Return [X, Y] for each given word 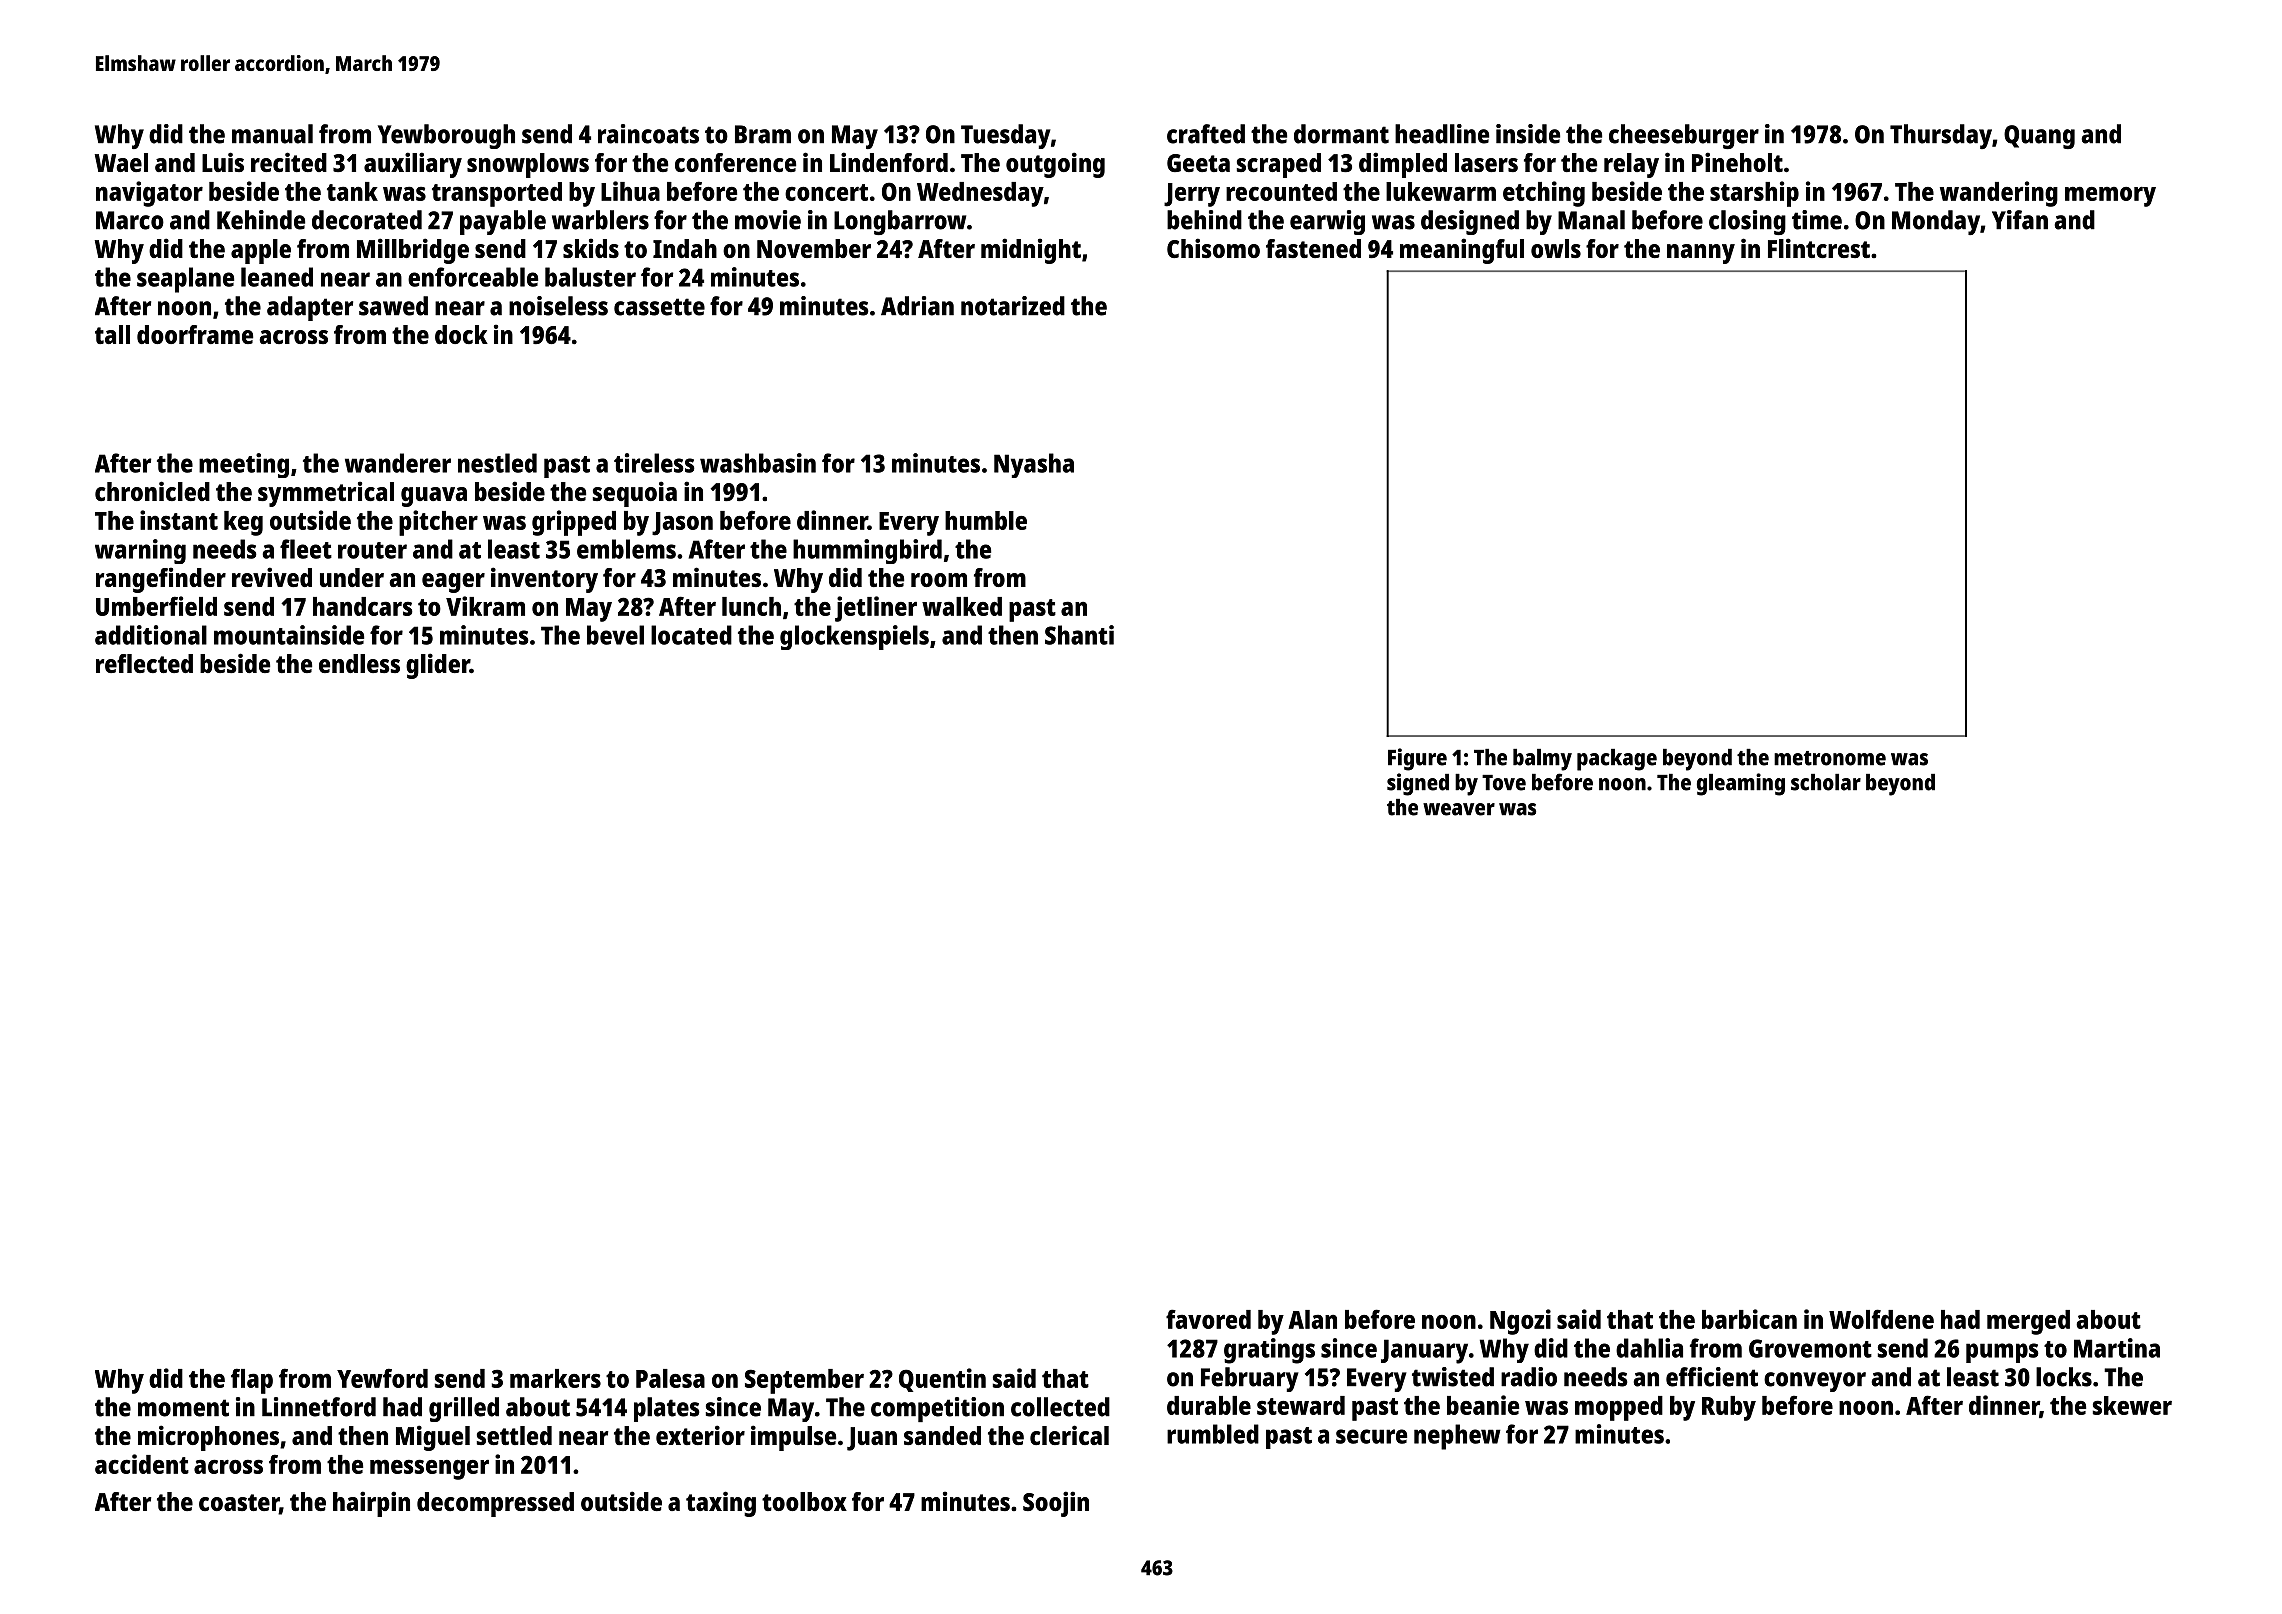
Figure [1417, 759]
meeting [244, 465]
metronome [1830, 758]
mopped [1619, 1408]
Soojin [1056, 1504]
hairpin [371, 1504]
